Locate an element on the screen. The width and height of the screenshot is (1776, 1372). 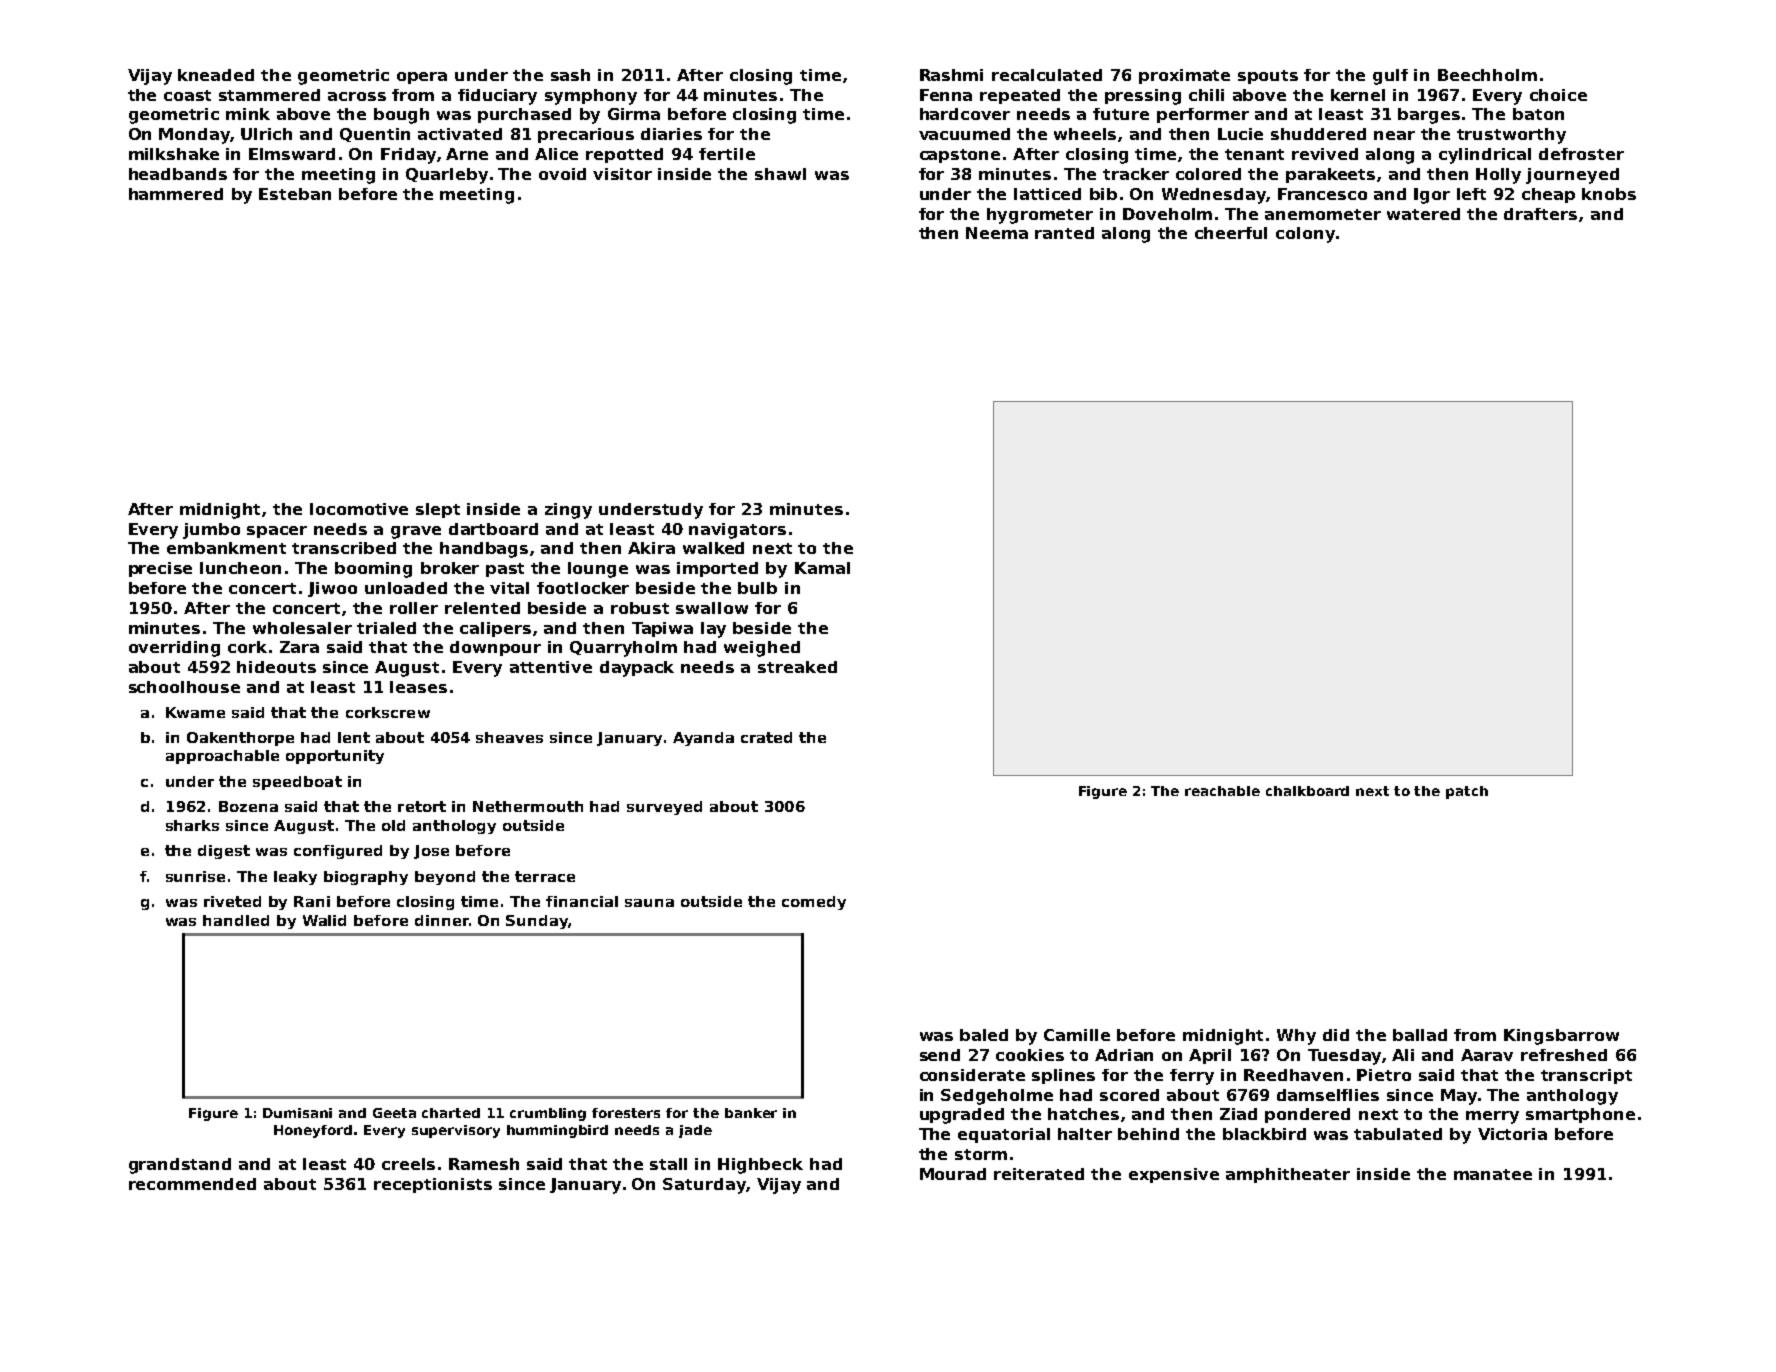
visitor is located at coordinates (622, 174).
